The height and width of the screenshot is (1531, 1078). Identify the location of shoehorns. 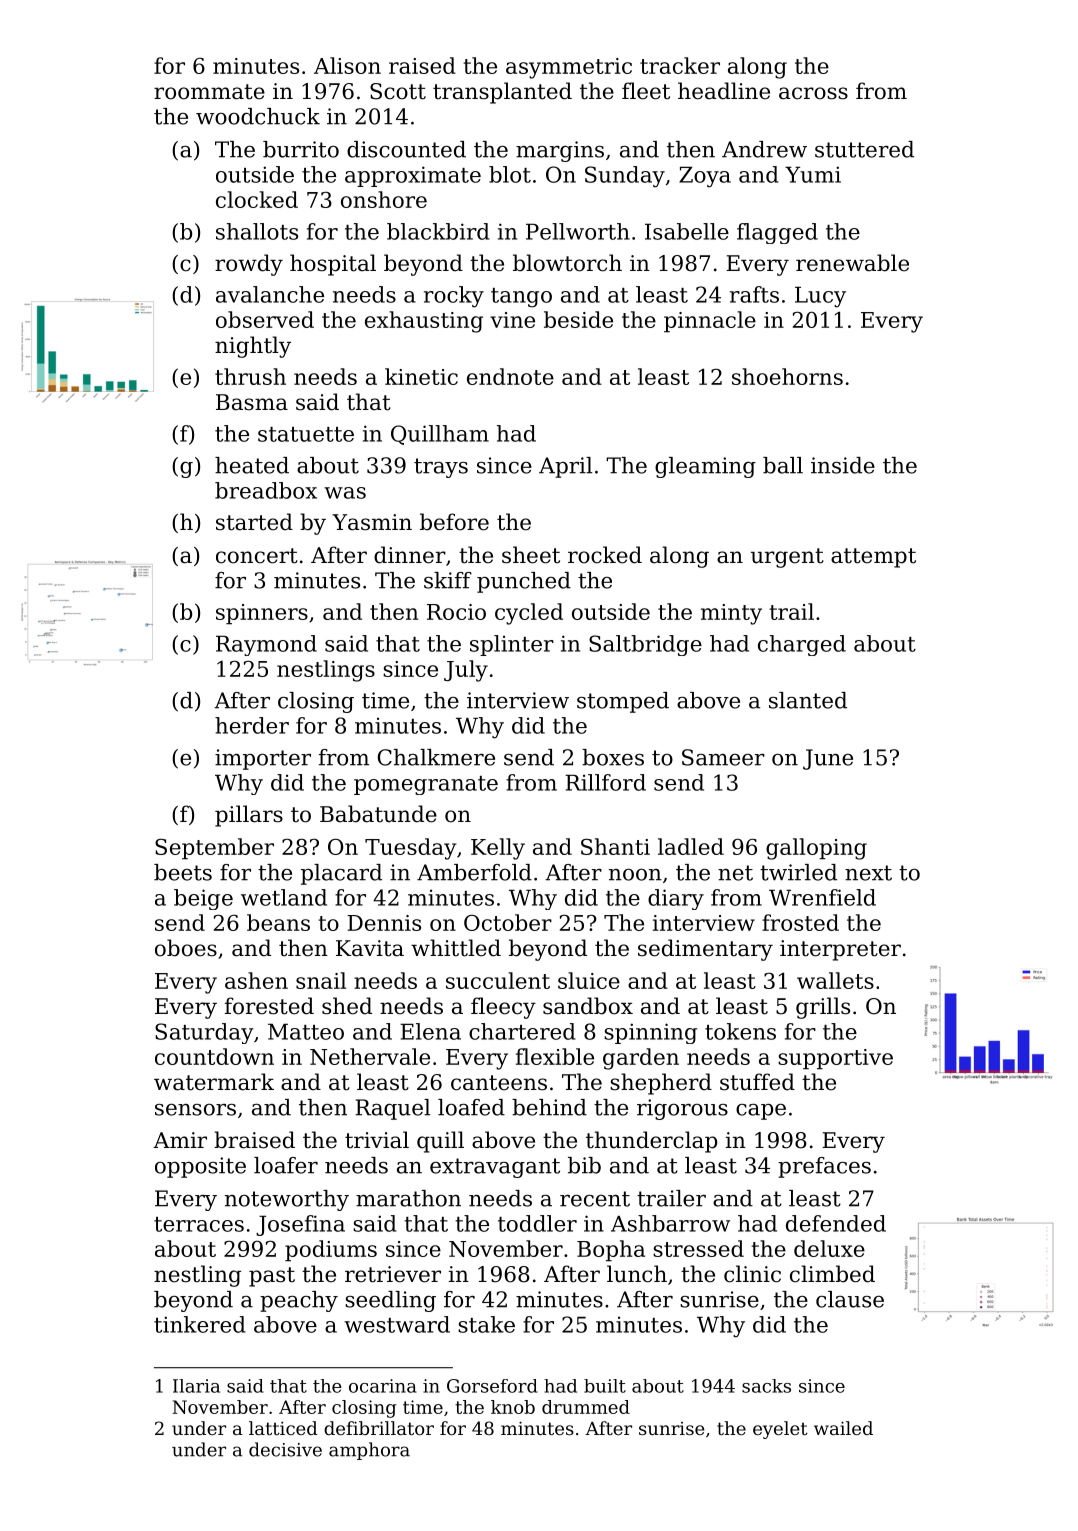
(787, 376).
